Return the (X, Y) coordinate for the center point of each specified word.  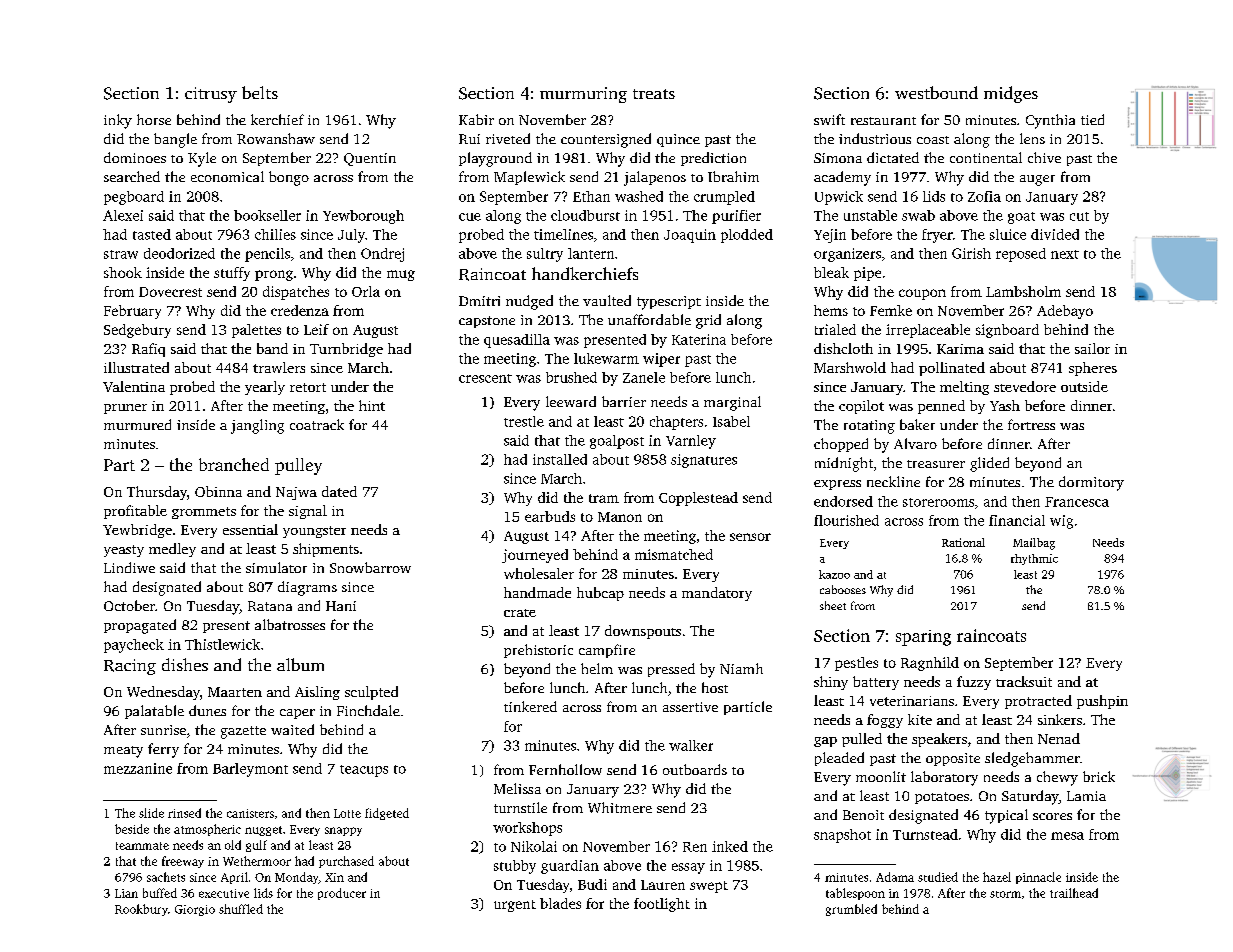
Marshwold (850, 367)
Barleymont (250, 770)
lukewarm (606, 358)
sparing (923, 638)
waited (292, 729)
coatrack (317, 424)
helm (597, 668)
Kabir (476, 119)
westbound (936, 92)
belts (260, 92)
